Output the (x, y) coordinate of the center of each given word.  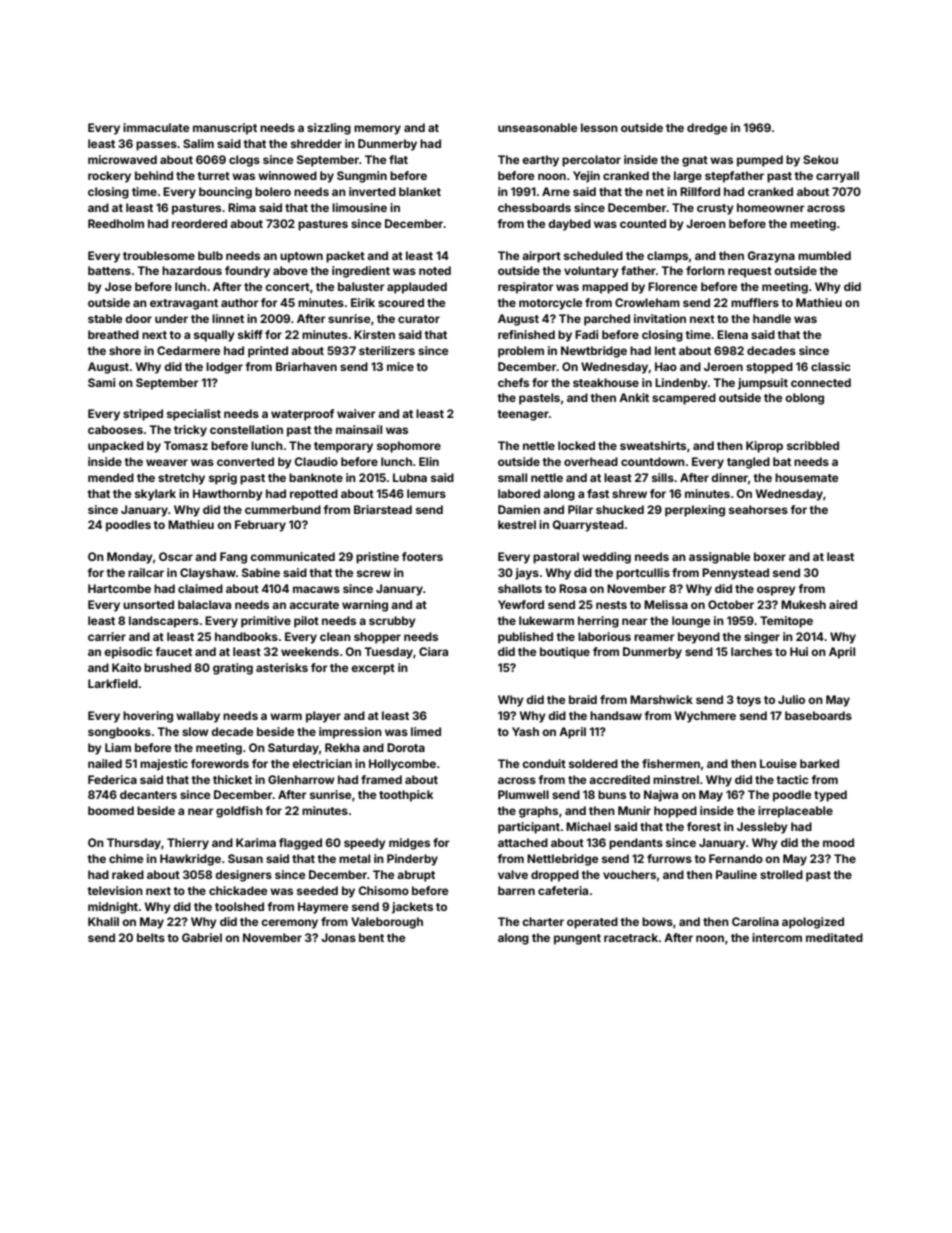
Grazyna (771, 257)
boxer (770, 556)
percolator (591, 161)
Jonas (338, 937)
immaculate (156, 127)
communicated (292, 556)
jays (527, 574)
